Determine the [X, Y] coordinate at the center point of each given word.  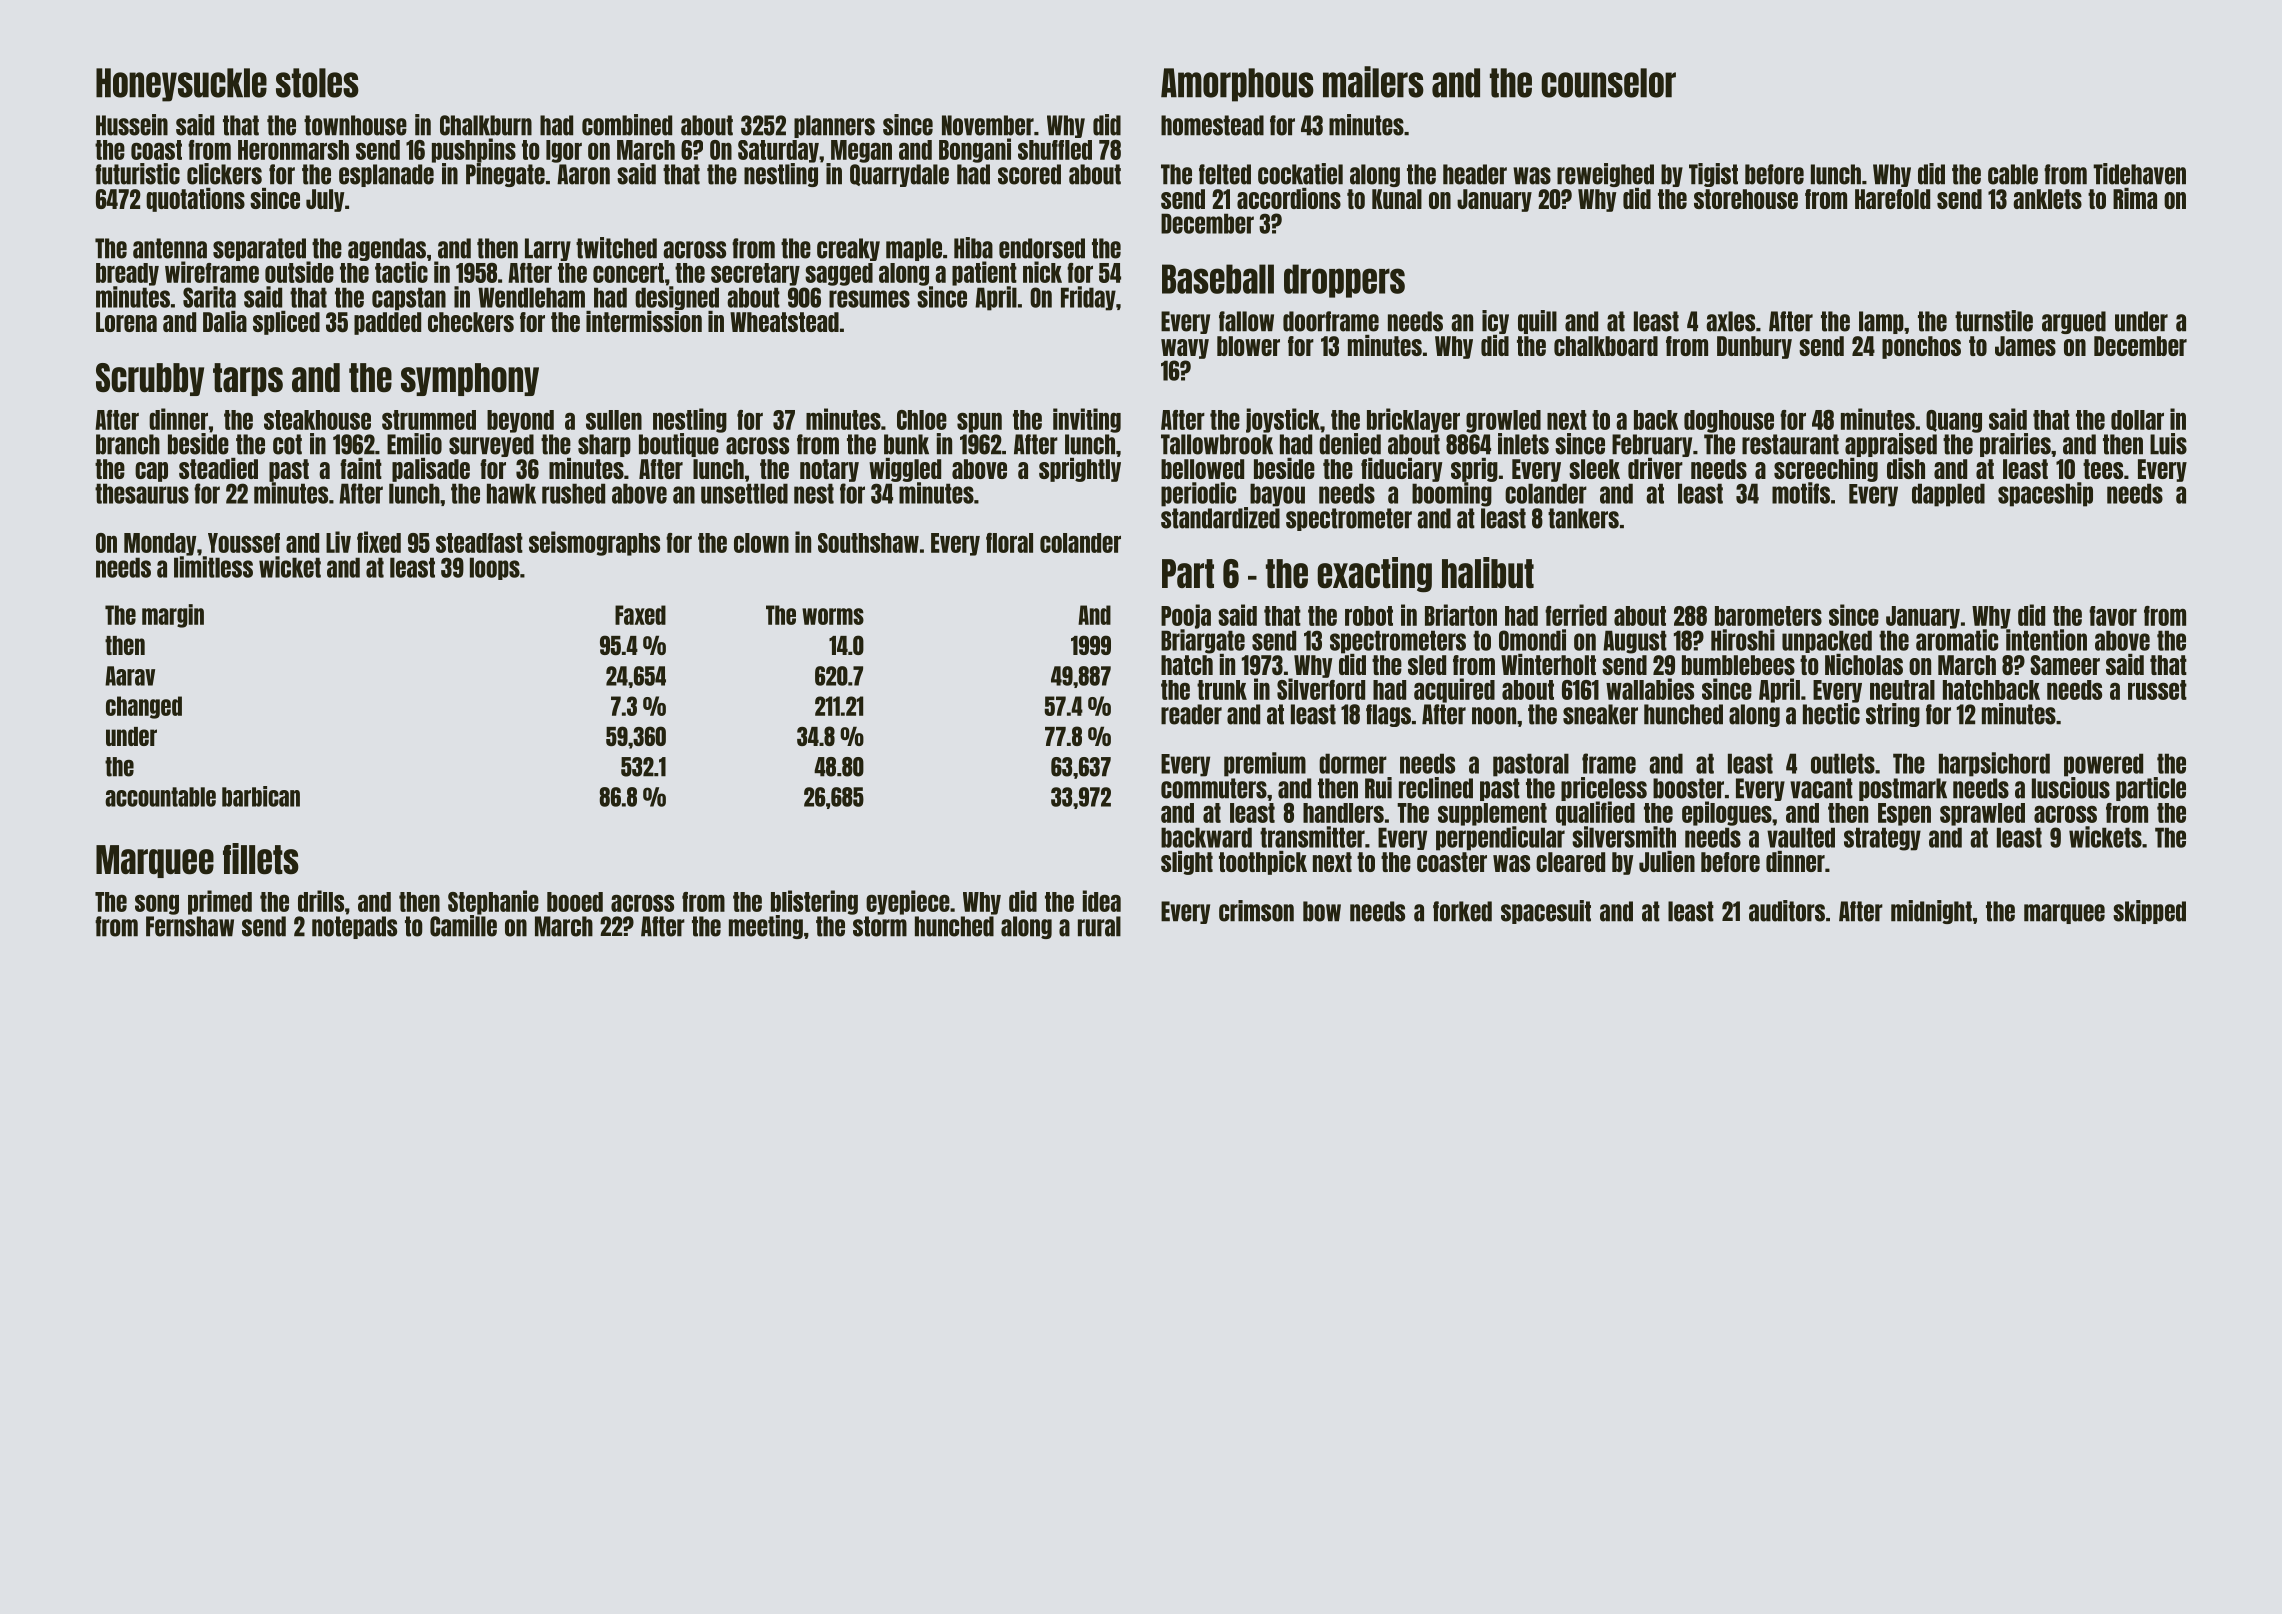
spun [979, 422]
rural [1099, 926]
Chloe [922, 420]
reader [1191, 714]
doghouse [1729, 421]
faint [361, 468]
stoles [317, 83]
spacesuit [1546, 912]
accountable [160, 797]
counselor [1608, 83]
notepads [354, 927]
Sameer [2065, 665]
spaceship [2045, 494]
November [988, 125]
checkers [471, 322]
